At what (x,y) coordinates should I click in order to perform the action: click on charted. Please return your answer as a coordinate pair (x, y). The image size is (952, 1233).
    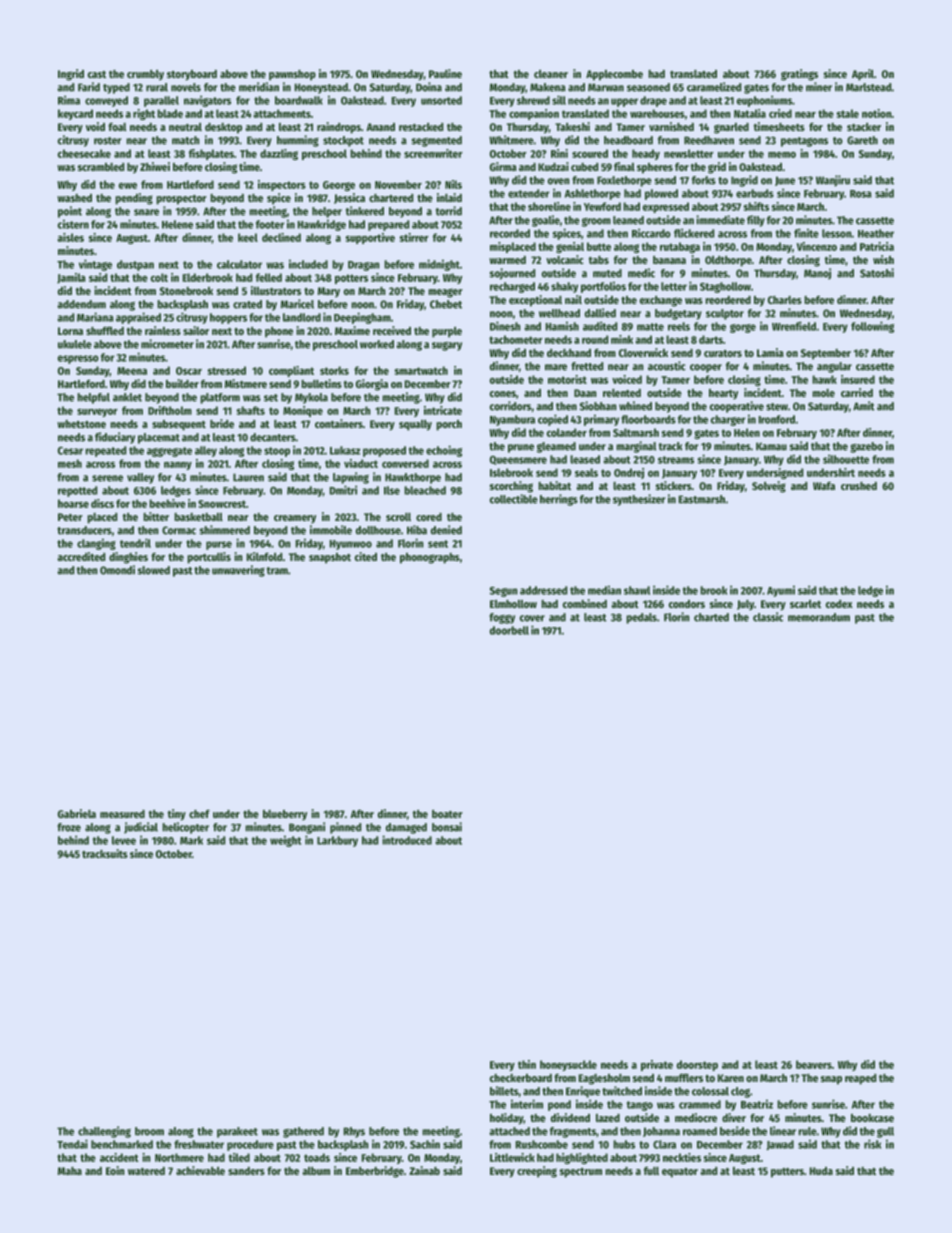
    Looking at the image, I should click on (711, 617).
